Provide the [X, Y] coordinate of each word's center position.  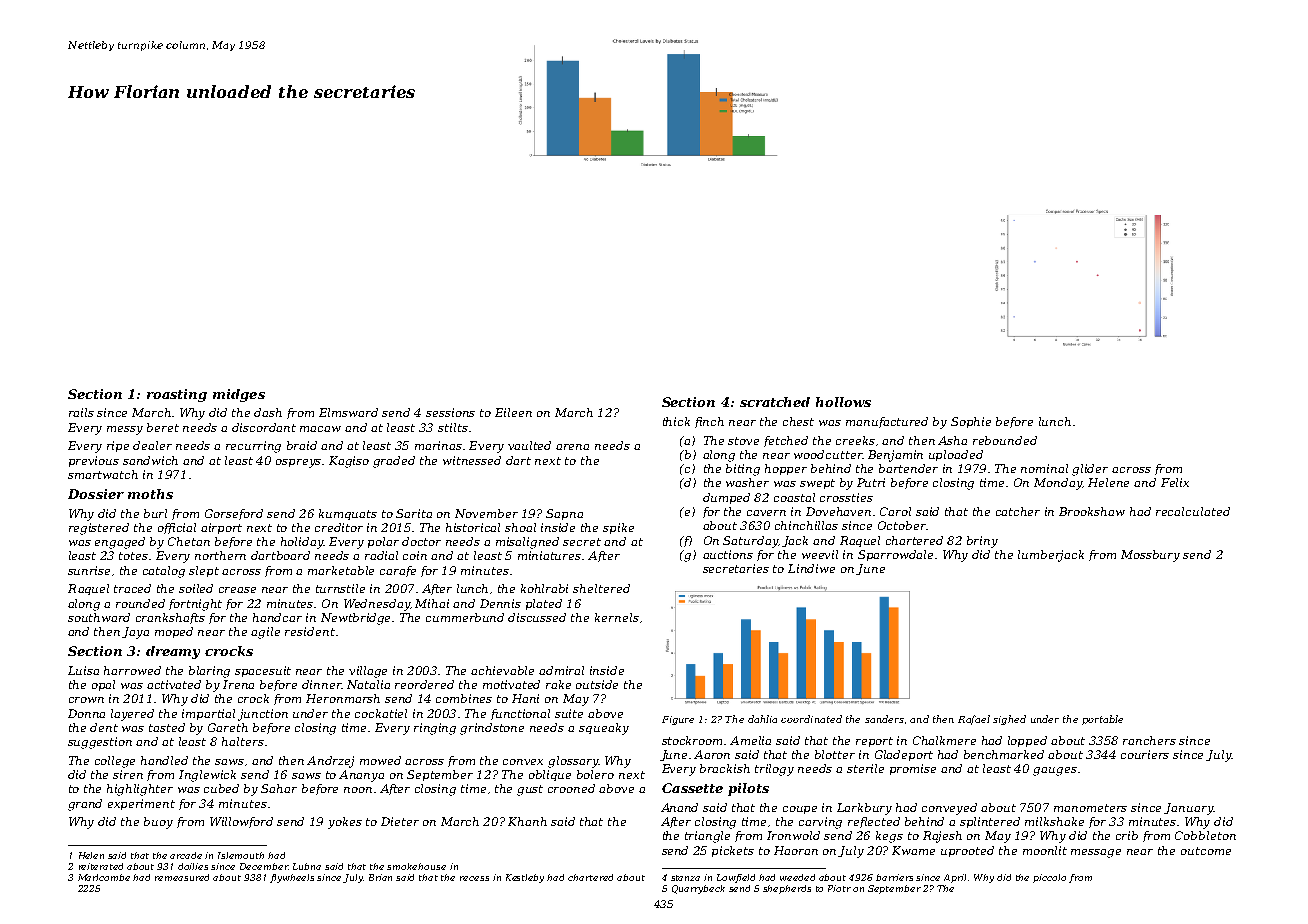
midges [239, 395]
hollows [843, 402]
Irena [238, 684]
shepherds [787, 889]
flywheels [292, 878]
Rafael [974, 720]
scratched [775, 402]
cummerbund [465, 617]
